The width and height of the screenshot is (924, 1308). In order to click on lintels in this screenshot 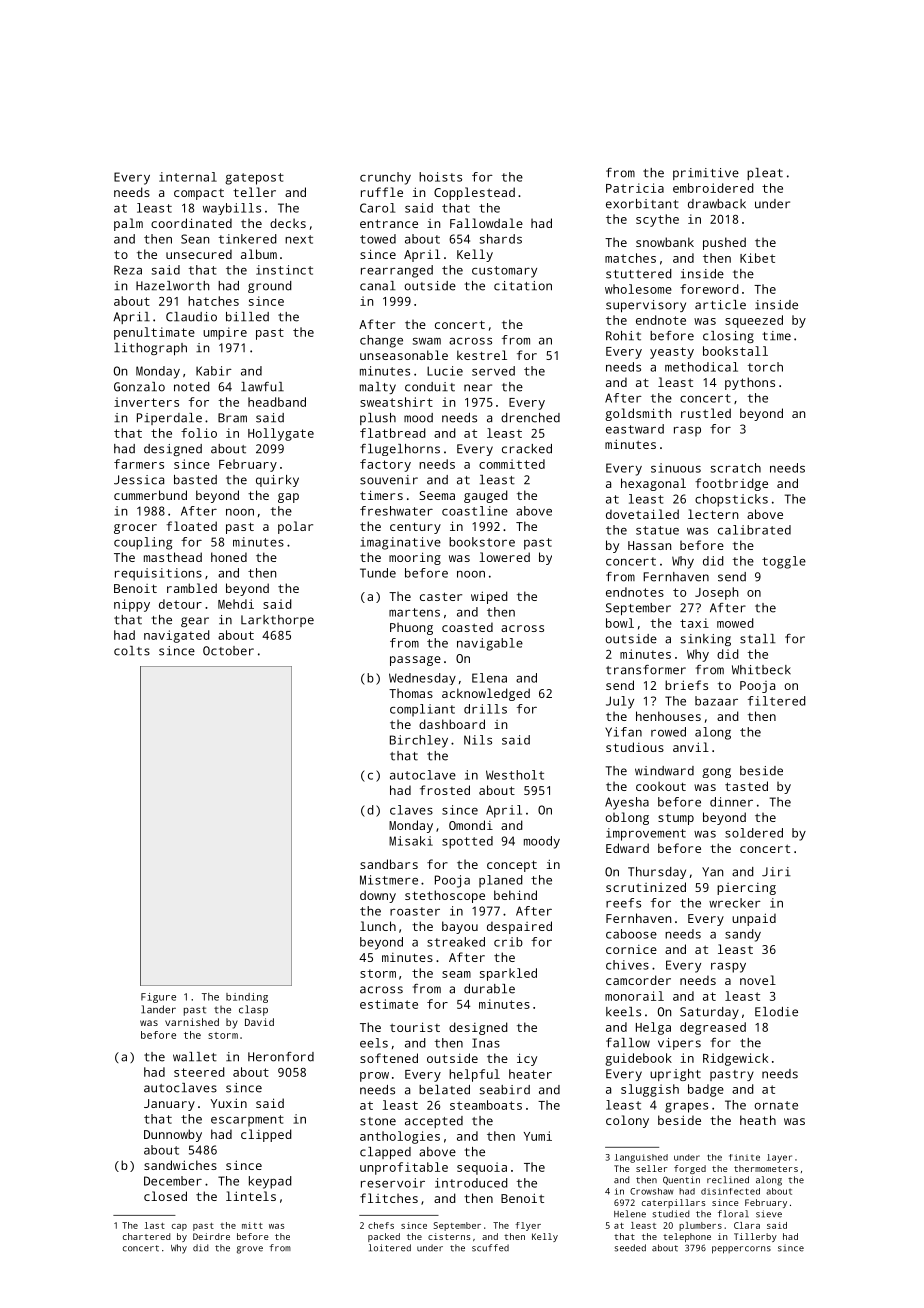, I will do `click(251, 1196)`.
